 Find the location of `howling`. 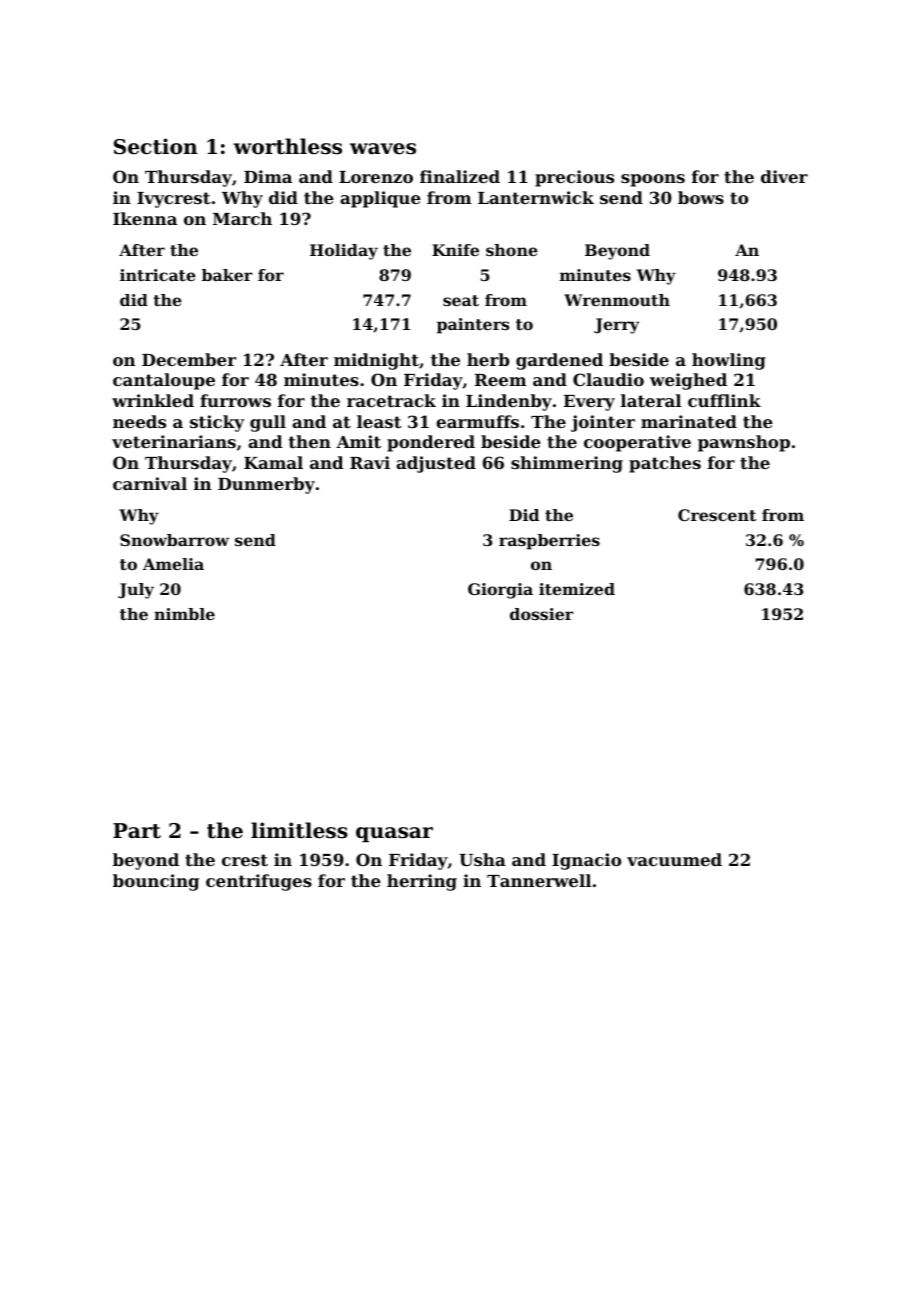

howling is located at coordinates (729, 361).
